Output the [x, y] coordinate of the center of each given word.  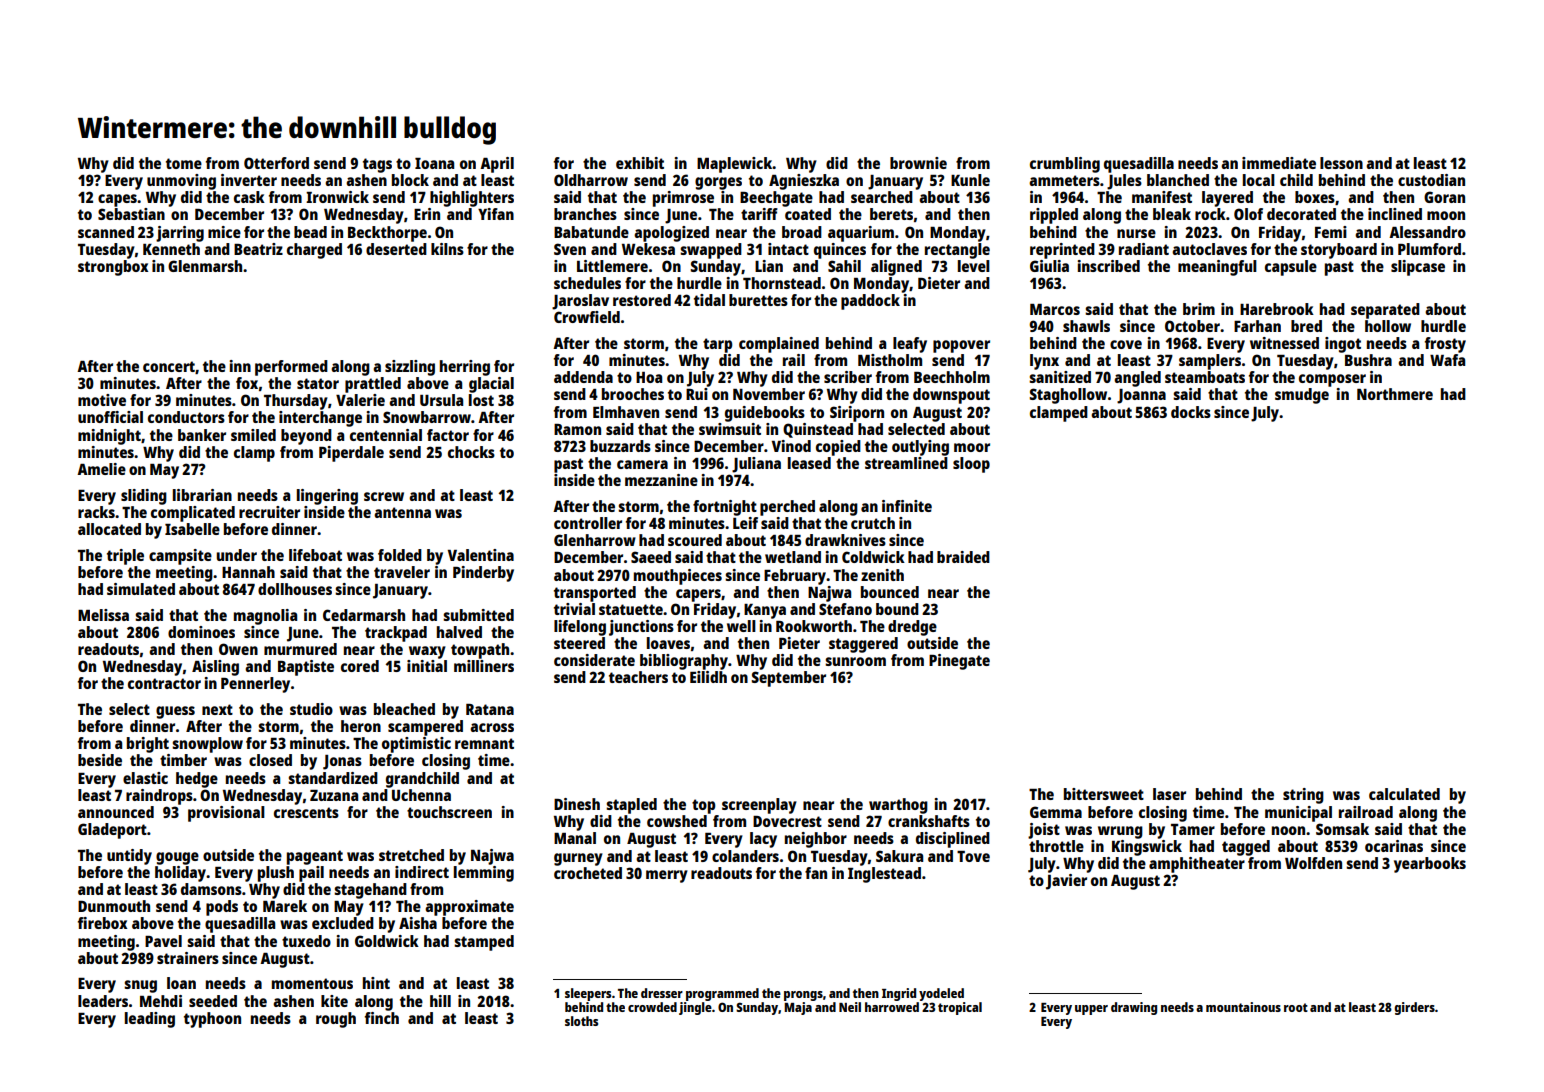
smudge [1302, 396]
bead [310, 232]
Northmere [1395, 394]
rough [336, 1020]
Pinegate [959, 662]
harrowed [892, 1007]
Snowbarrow [427, 417]
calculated [1404, 794]
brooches [633, 394]
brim [1199, 309]
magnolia [265, 617]
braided [963, 557]
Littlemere [612, 266]
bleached [404, 709]
